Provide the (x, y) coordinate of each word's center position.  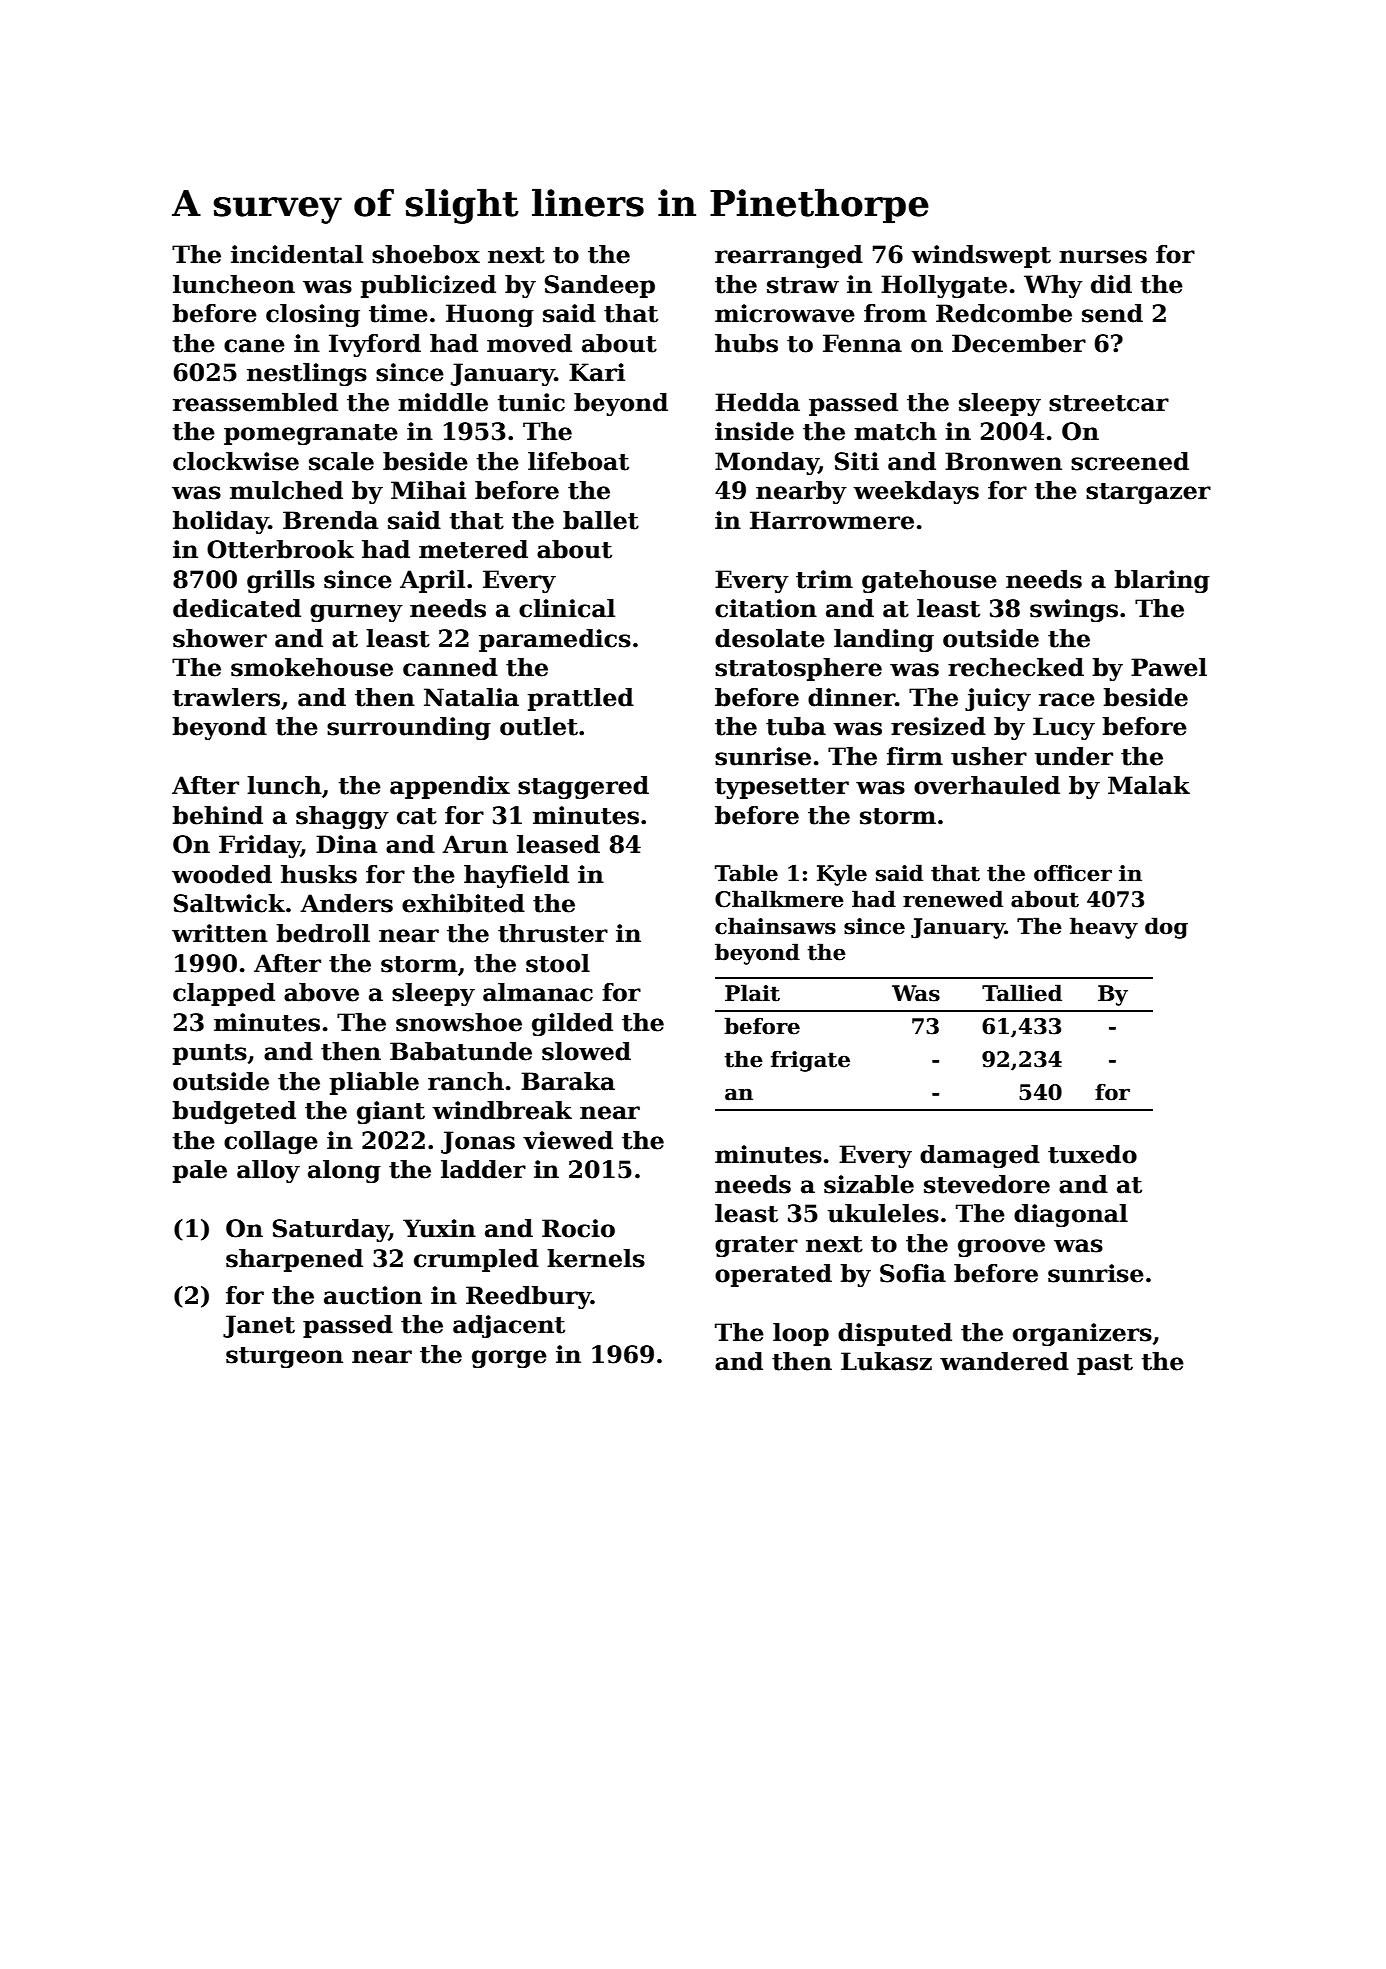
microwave (785, 313)
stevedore (987, 1184)
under (1074, 756)
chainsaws (775, 926)
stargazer (1148, 493)
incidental (297, 254)
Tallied (1022, 993)
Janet (259, 1326)
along (344, 1171)
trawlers (226, 697)
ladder (483, 1169)
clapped (224, 994)
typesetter (782, 788)
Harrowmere (832, 520)
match (895, 431)
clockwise (236, 461)
